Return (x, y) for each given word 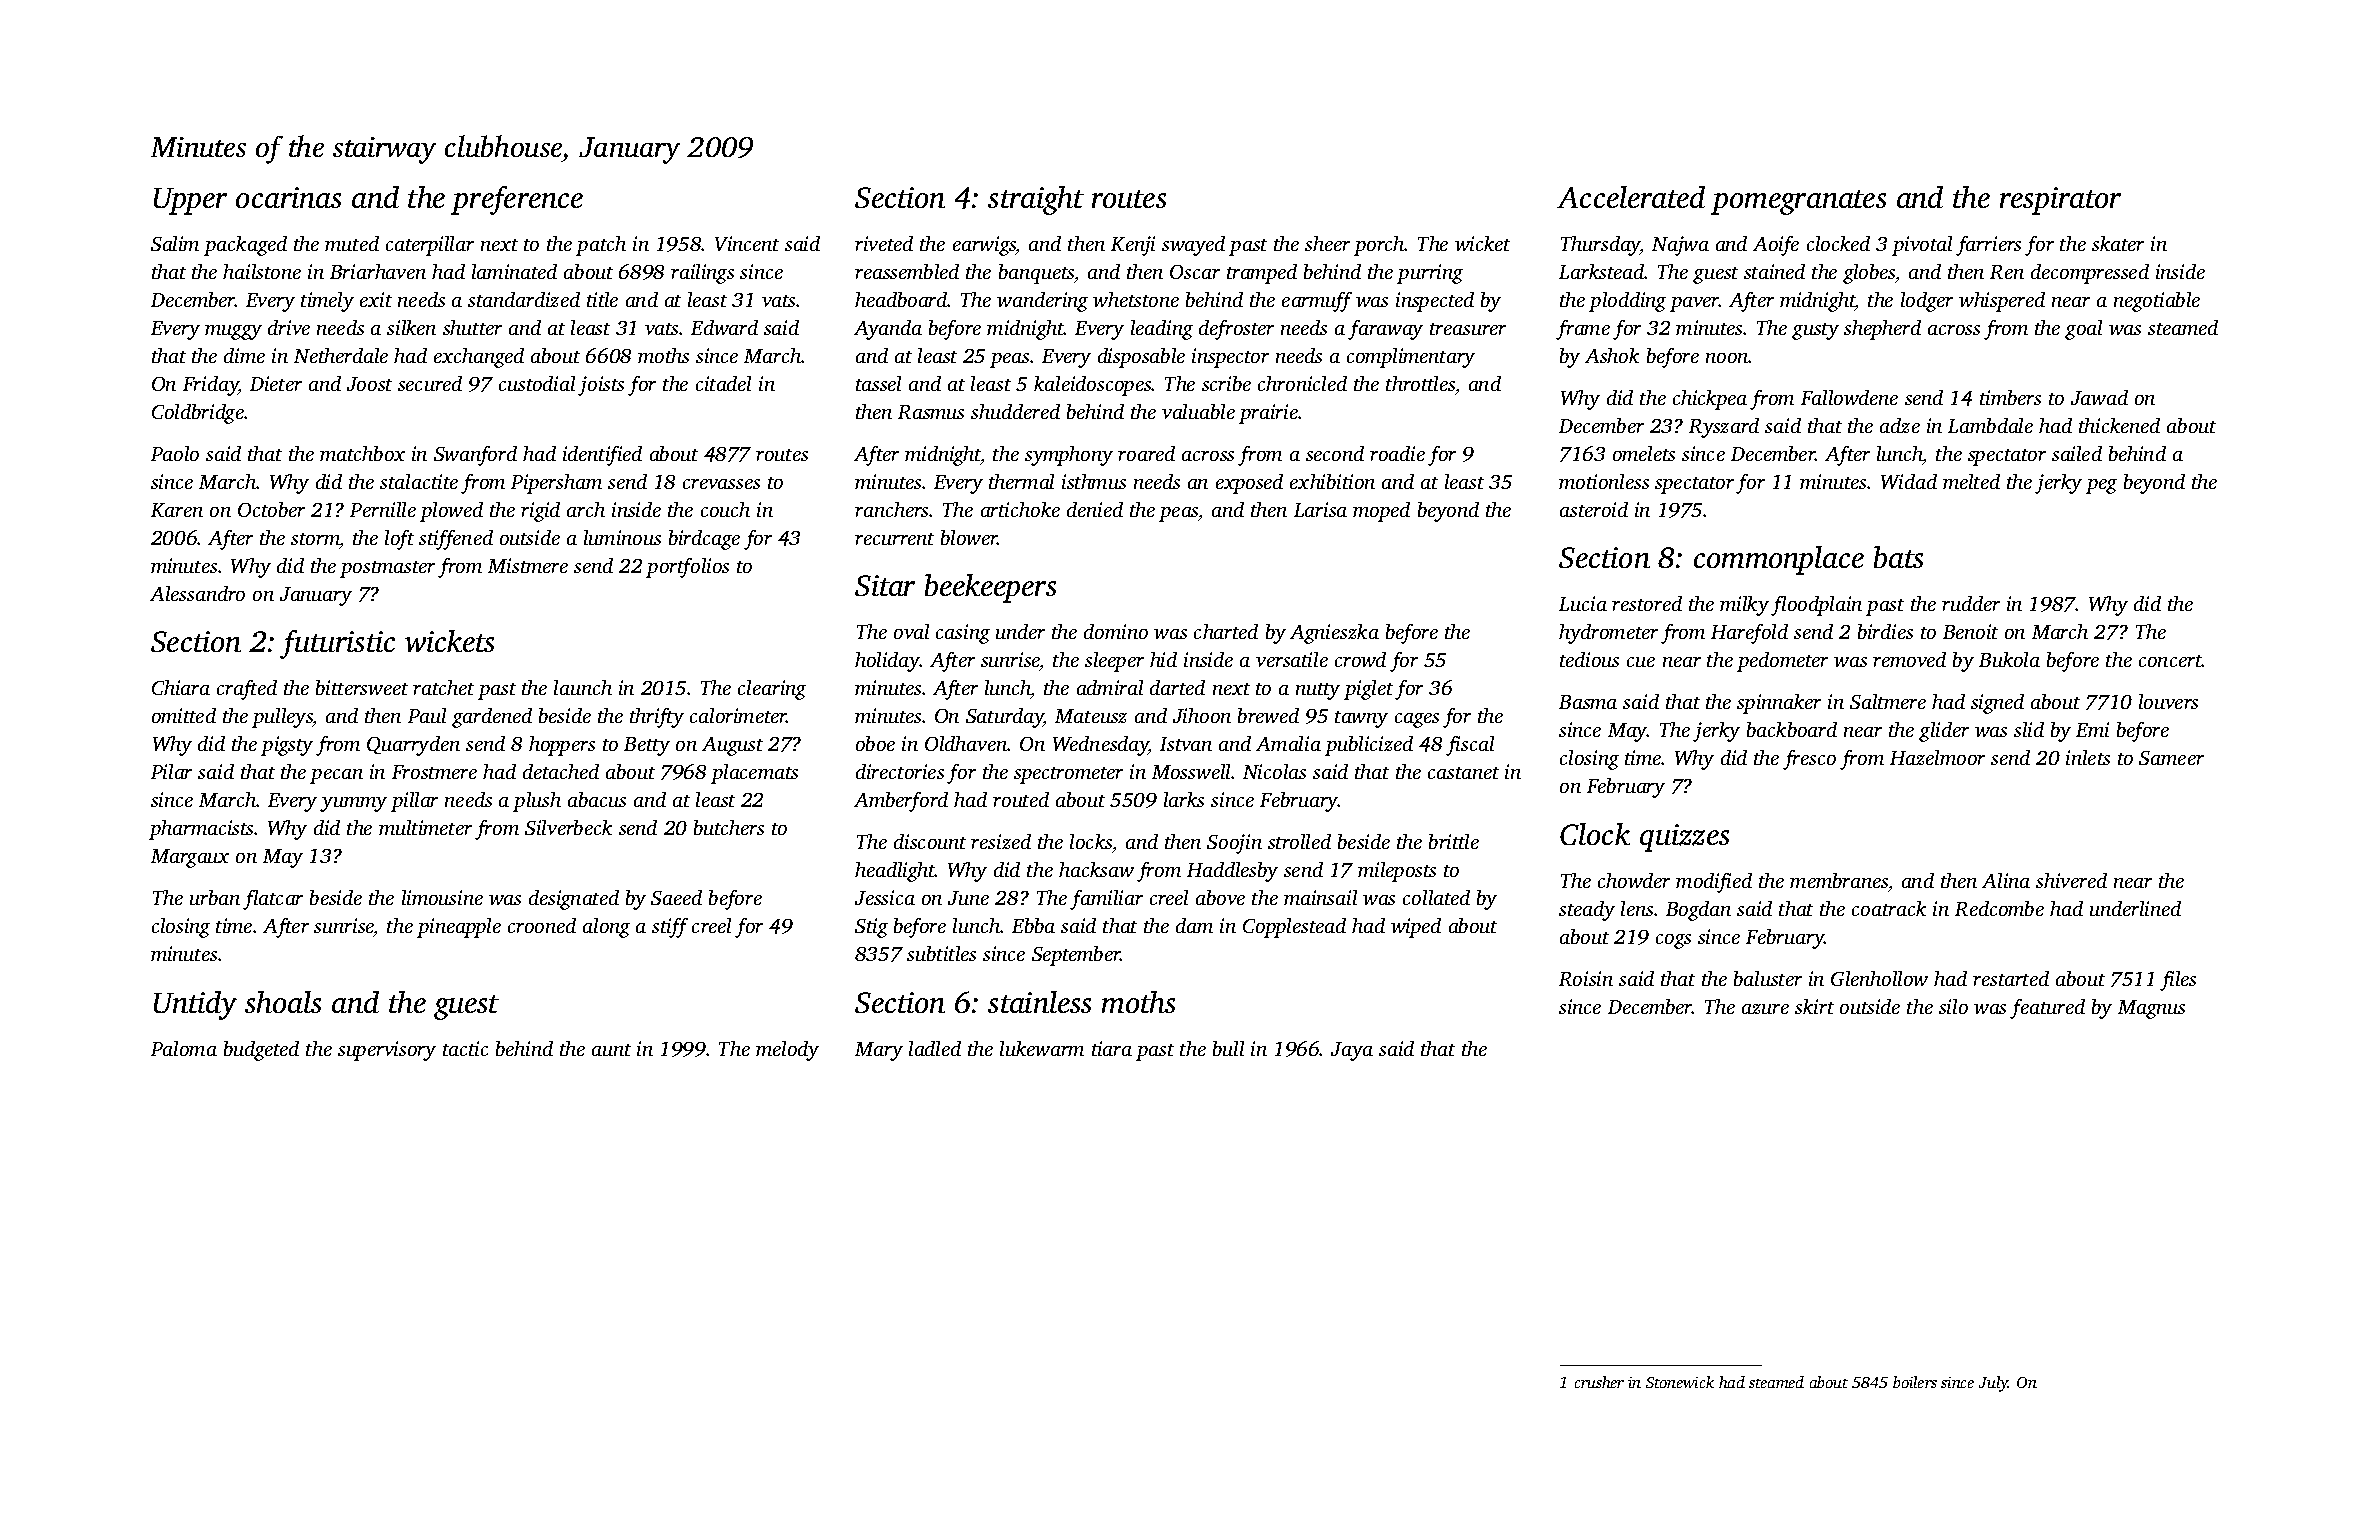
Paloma (184, 1048)
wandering (1042, 302)
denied (1095, 509)
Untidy (195, 1005)
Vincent (747, 243)
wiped (1416, 928)
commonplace (1779, 560)
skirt (1814, 1006)
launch (583, 687)
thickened (2119, 425)
